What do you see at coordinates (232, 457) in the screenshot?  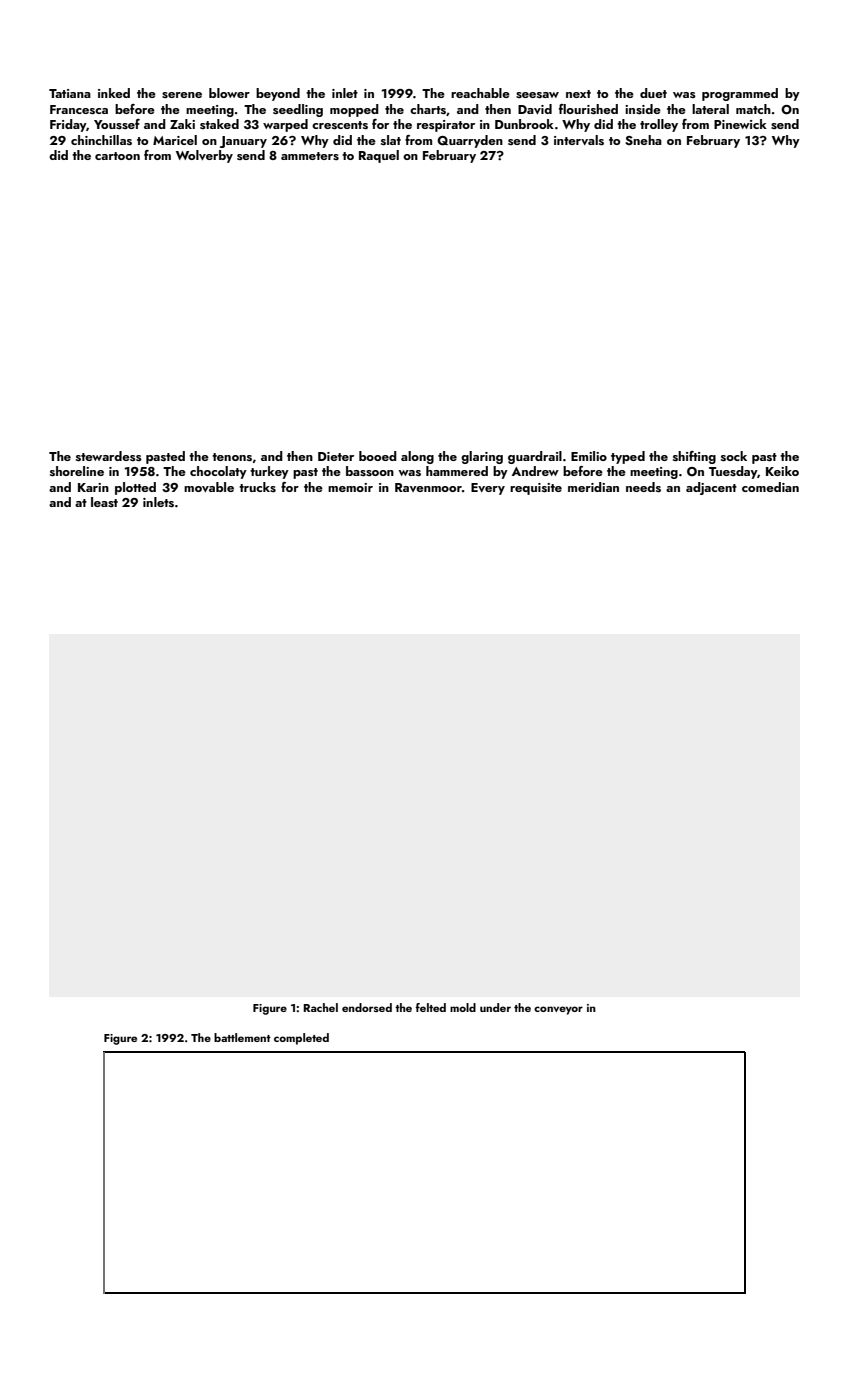 I see `tenons` at bounding box center [232, 457].
